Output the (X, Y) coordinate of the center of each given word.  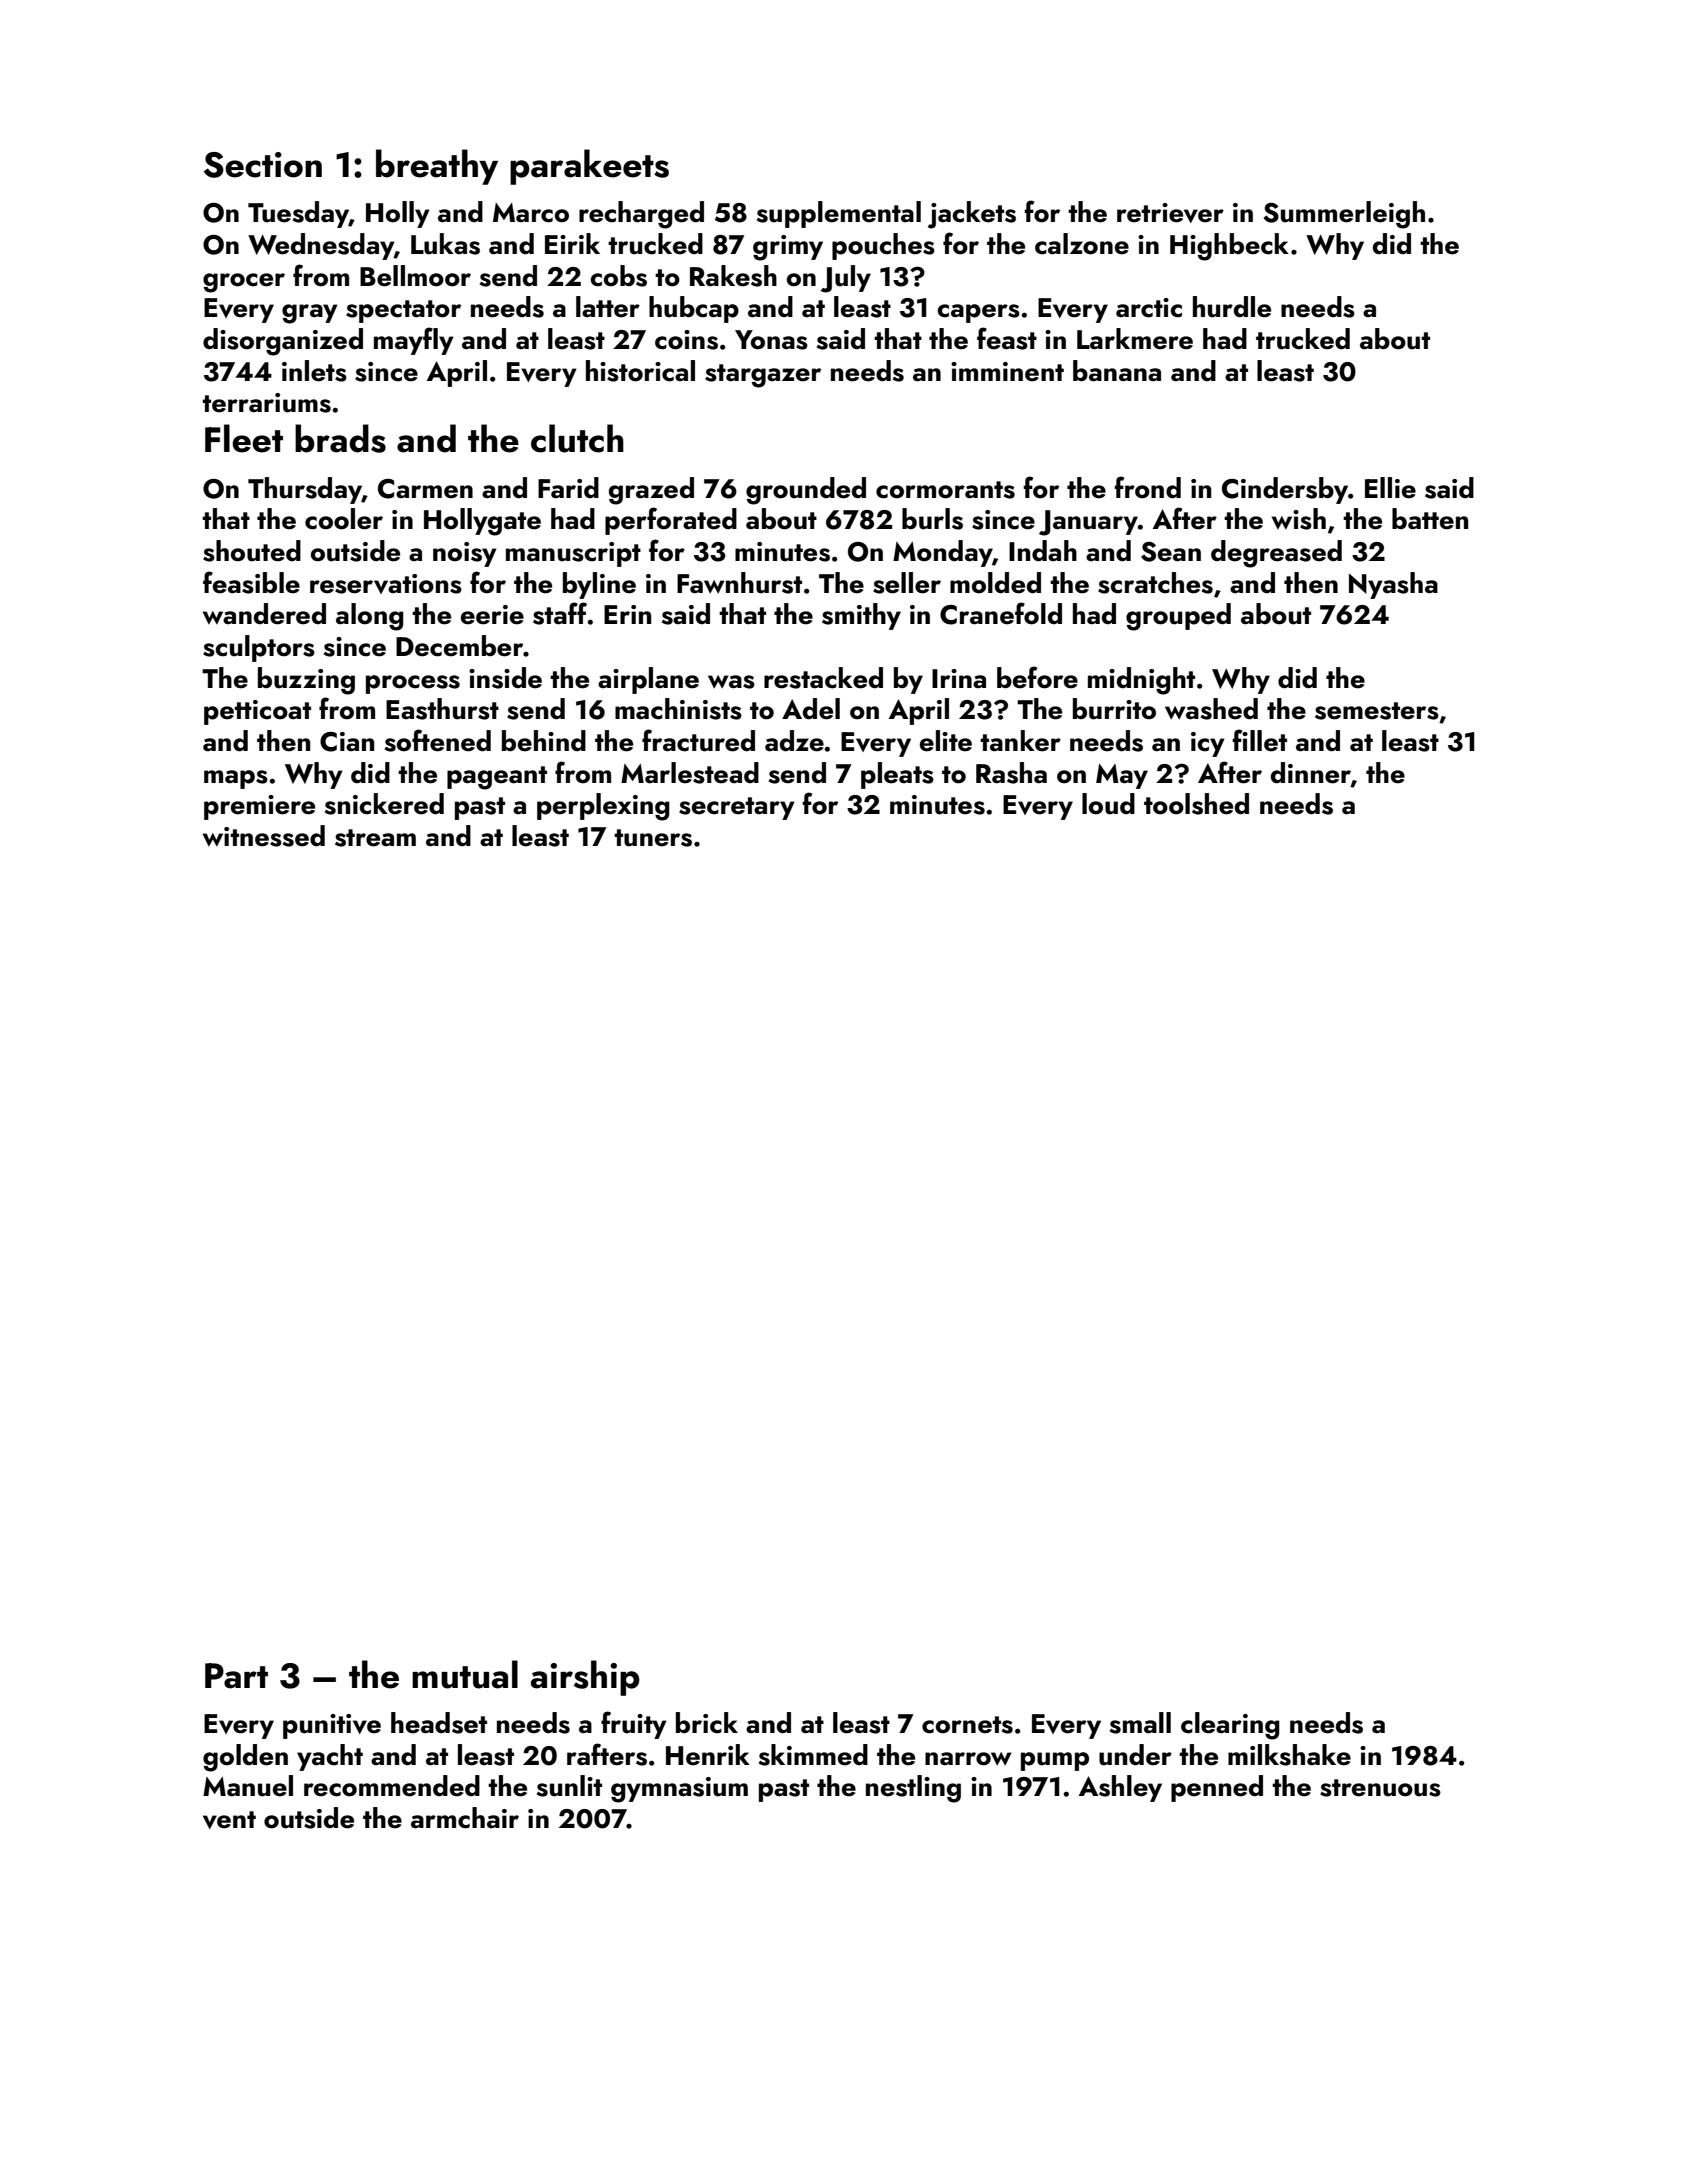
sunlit (569, 1786)
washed (1211, 709)
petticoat (257, 712)
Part (236, 1676)
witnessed (264, 836)
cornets (967, 1725)
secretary (737, 808)
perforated (671, 521)
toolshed (1196, 804)
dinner (1311, 773)
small (1140, 1723)
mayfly (414, 341)
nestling (913, 1789)
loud (1108, 804)
